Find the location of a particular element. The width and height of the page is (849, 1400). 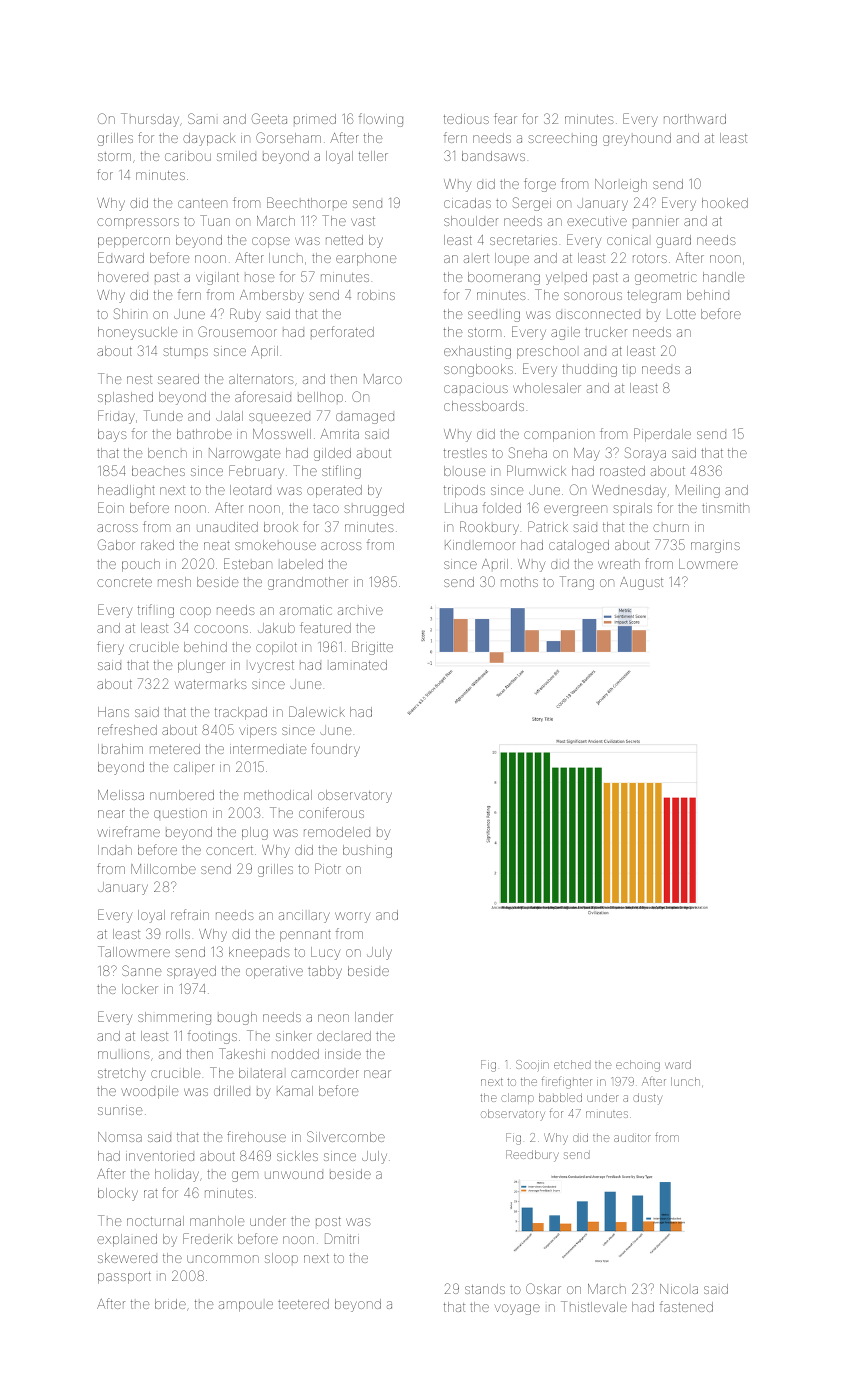

Piperdale is located at coordinates (662, 435).
